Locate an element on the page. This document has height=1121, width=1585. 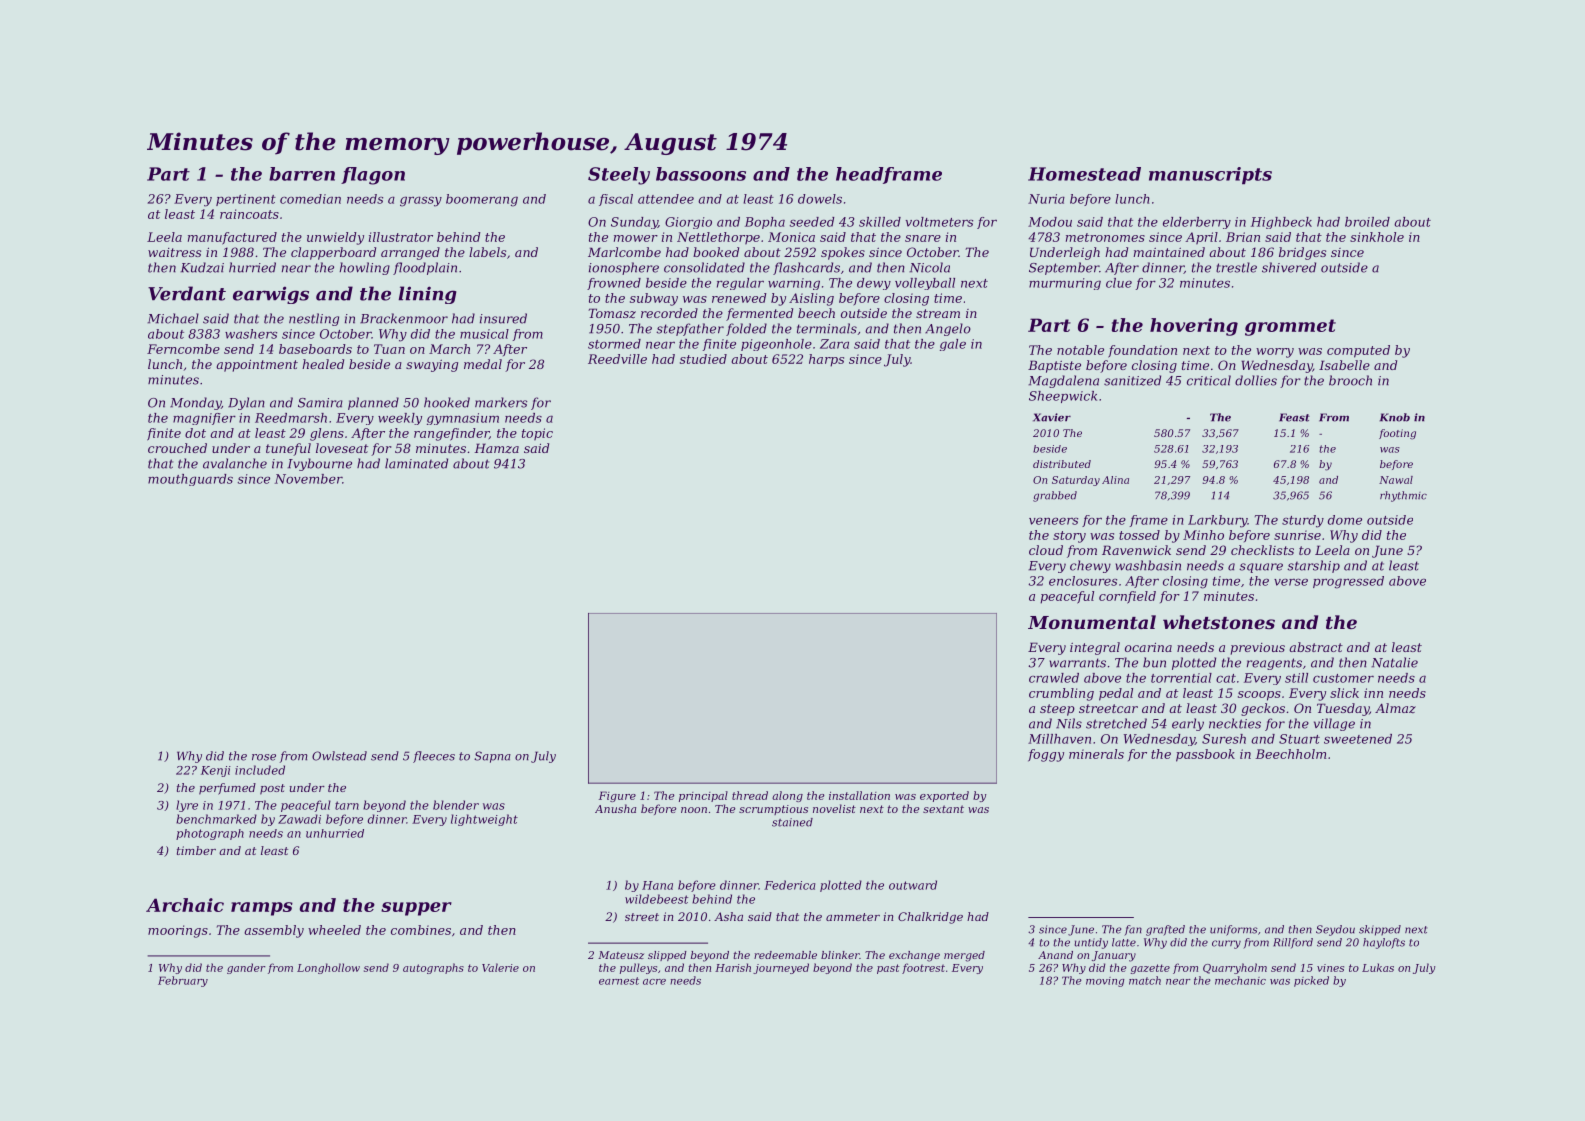
starship is located at coordinates (1313, 566).
